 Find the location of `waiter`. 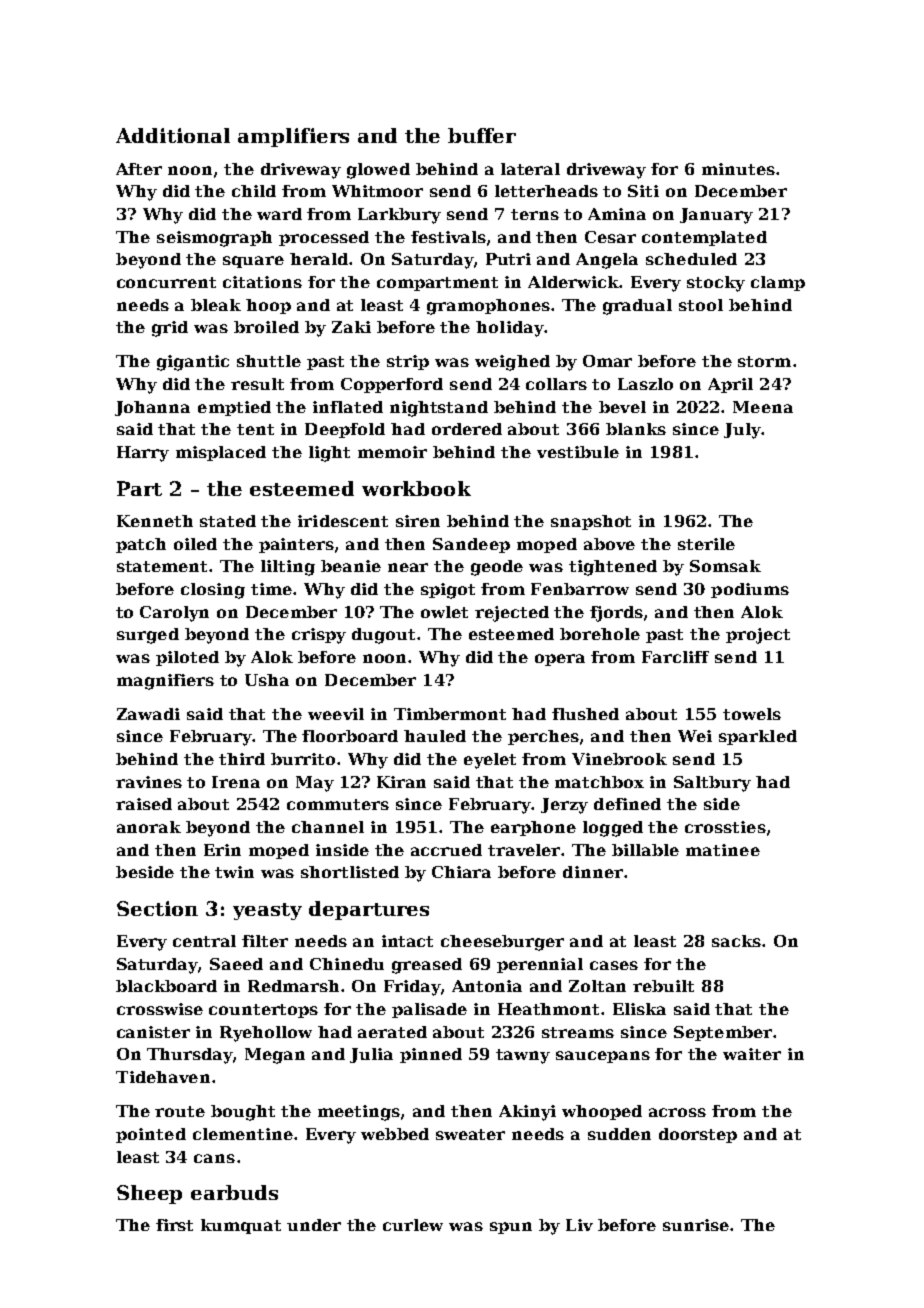

waiter is located at coordinates (752, 1054).
